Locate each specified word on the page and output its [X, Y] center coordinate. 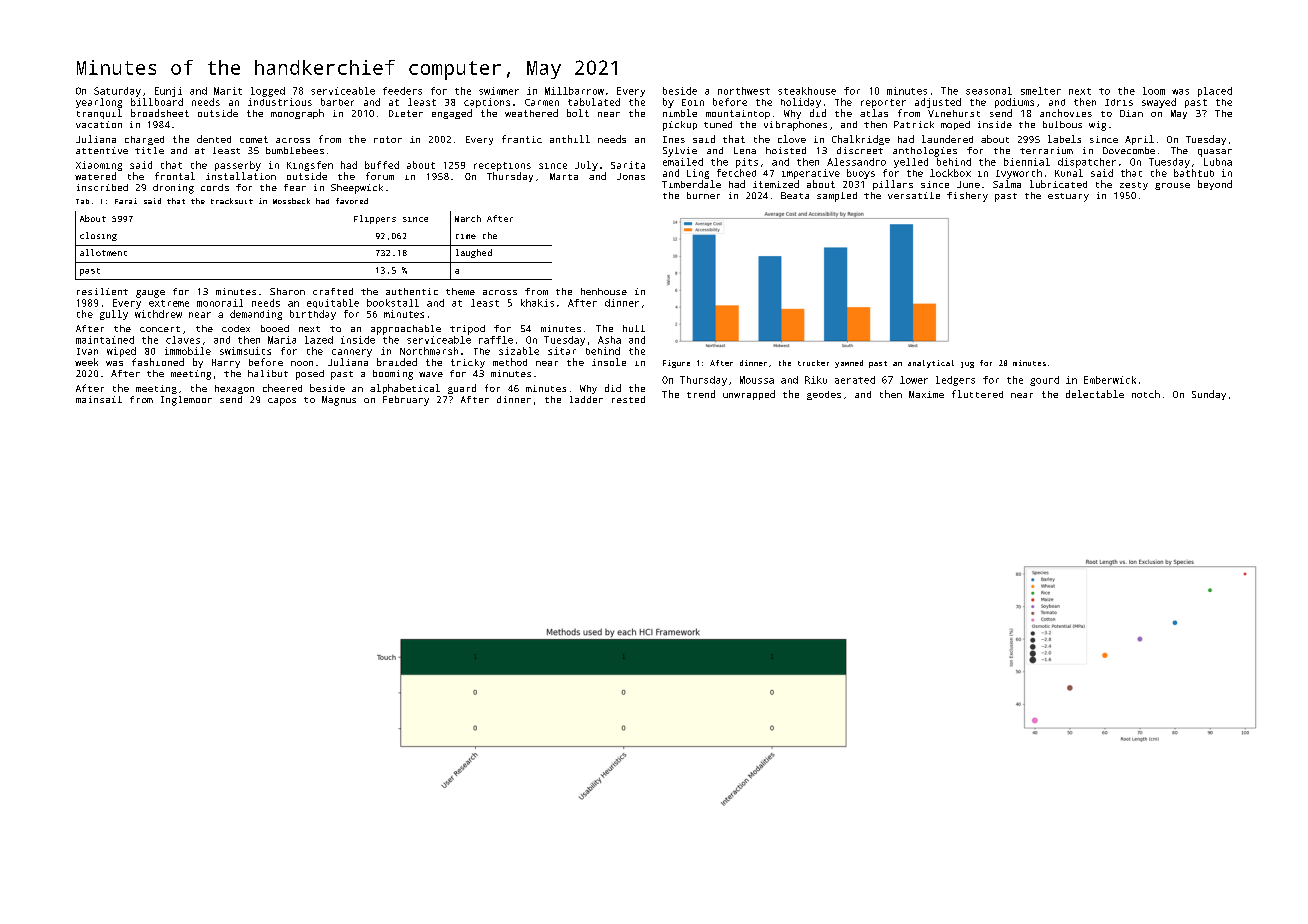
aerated [855, 380]
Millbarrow [574, 91]
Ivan [87, 351]
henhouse [604, 291]
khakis [537, 303]
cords [215, 187]
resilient [102, 291]
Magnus [339, 401]
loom [1154, 91]
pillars [893, 185]
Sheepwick [357, 189]
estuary [1068, 197]
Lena [745, 150]
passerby [238, 166]
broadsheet [160, 113]
